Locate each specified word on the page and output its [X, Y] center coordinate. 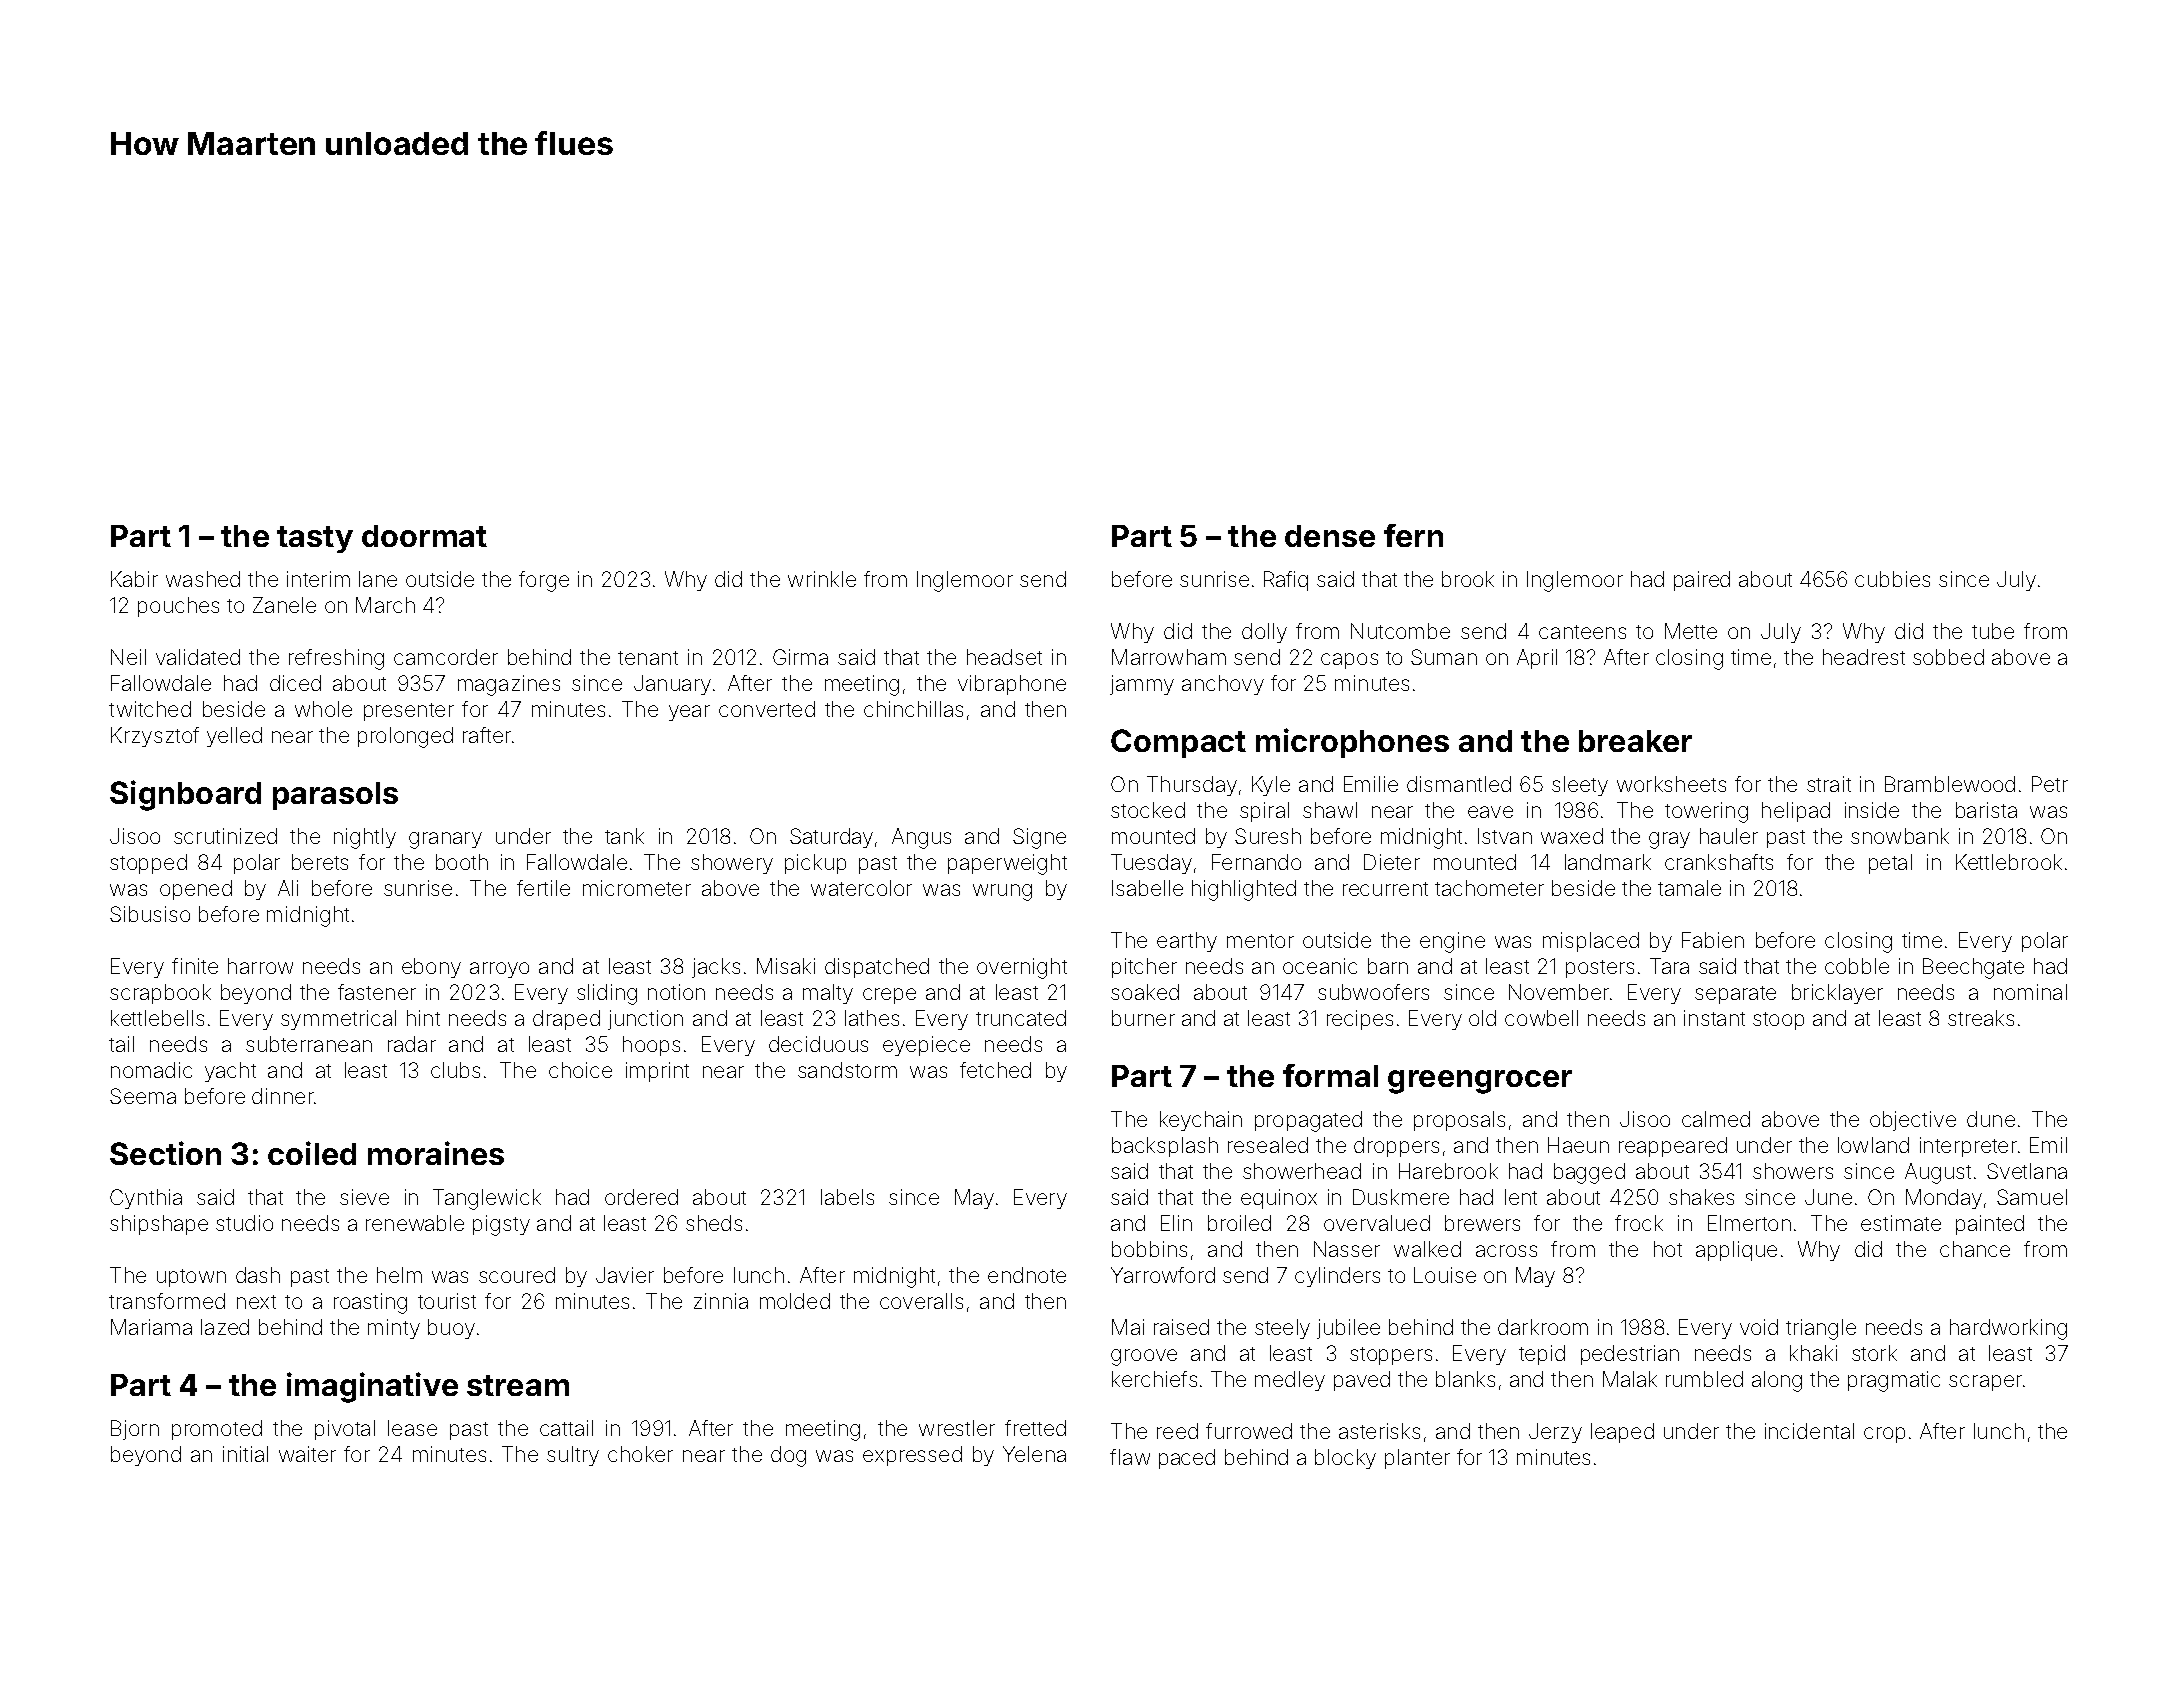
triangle [1821, 1329]
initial [245, 1454]
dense [1330, 536]
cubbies [1892, 579]
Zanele [284, 605]
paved [1362, 1381]
